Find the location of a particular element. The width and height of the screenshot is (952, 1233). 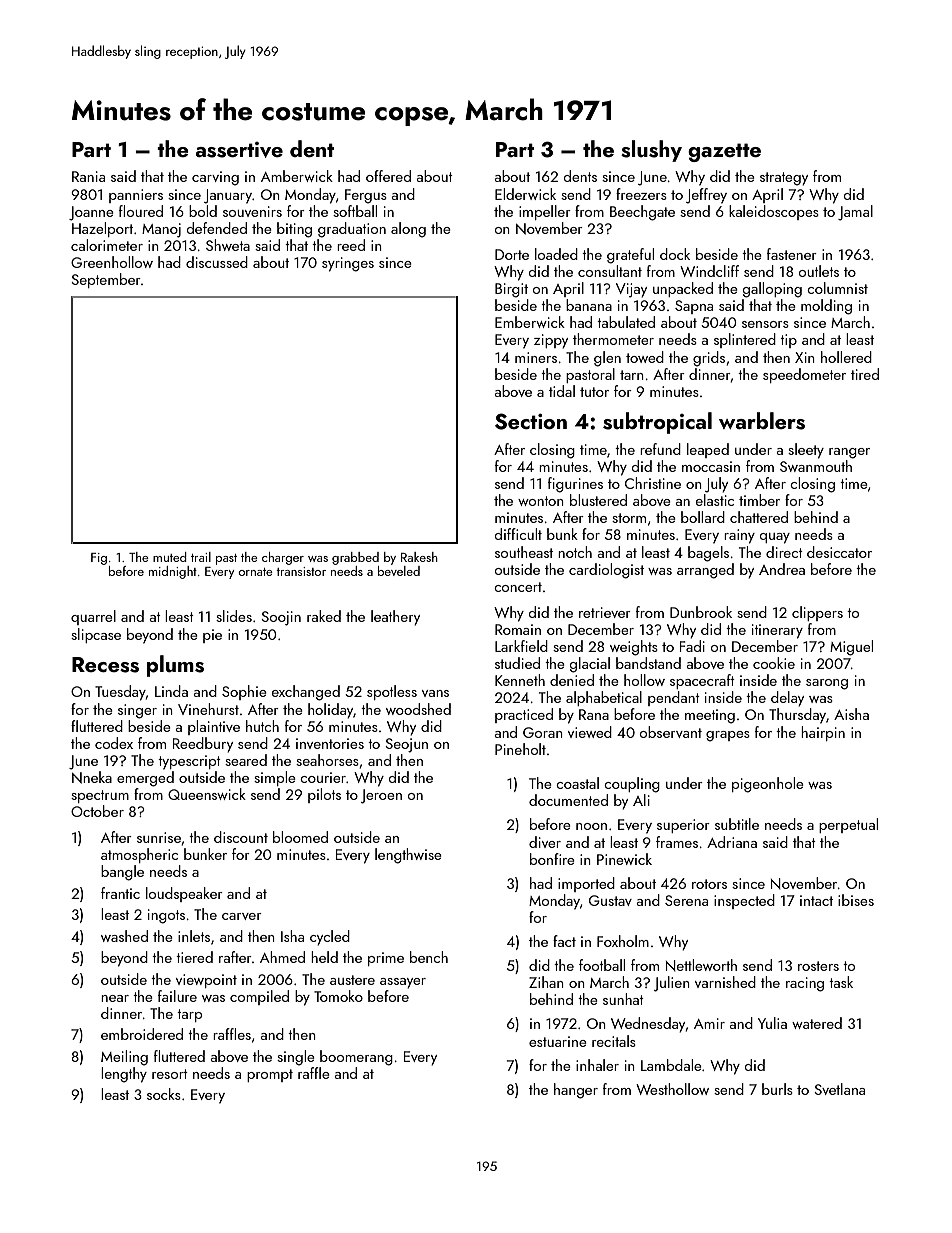

September is located at coordinates (106, 280).
